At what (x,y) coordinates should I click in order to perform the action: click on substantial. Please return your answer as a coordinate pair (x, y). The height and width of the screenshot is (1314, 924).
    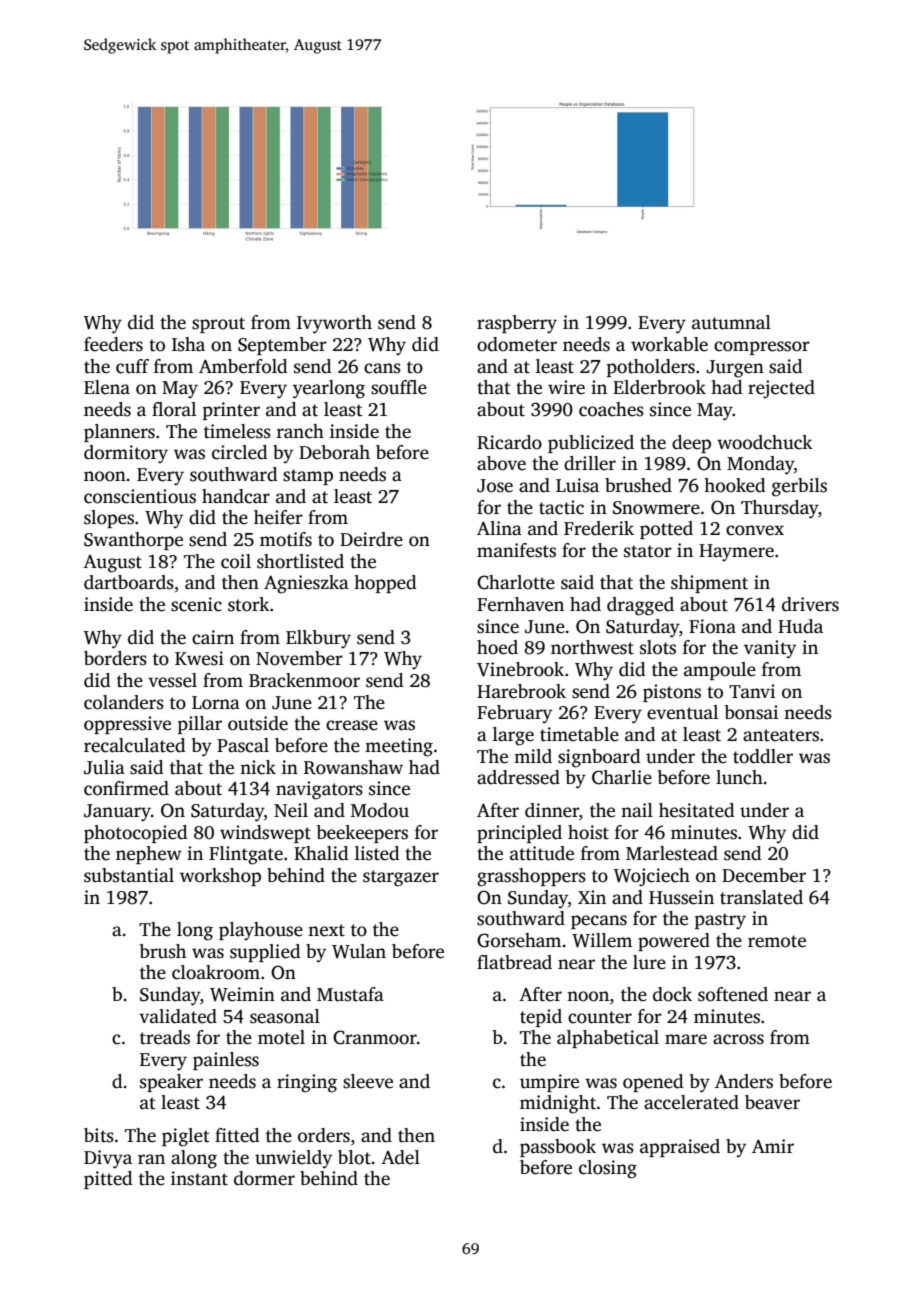
    Looking at the image, I should click on (129, 875).
